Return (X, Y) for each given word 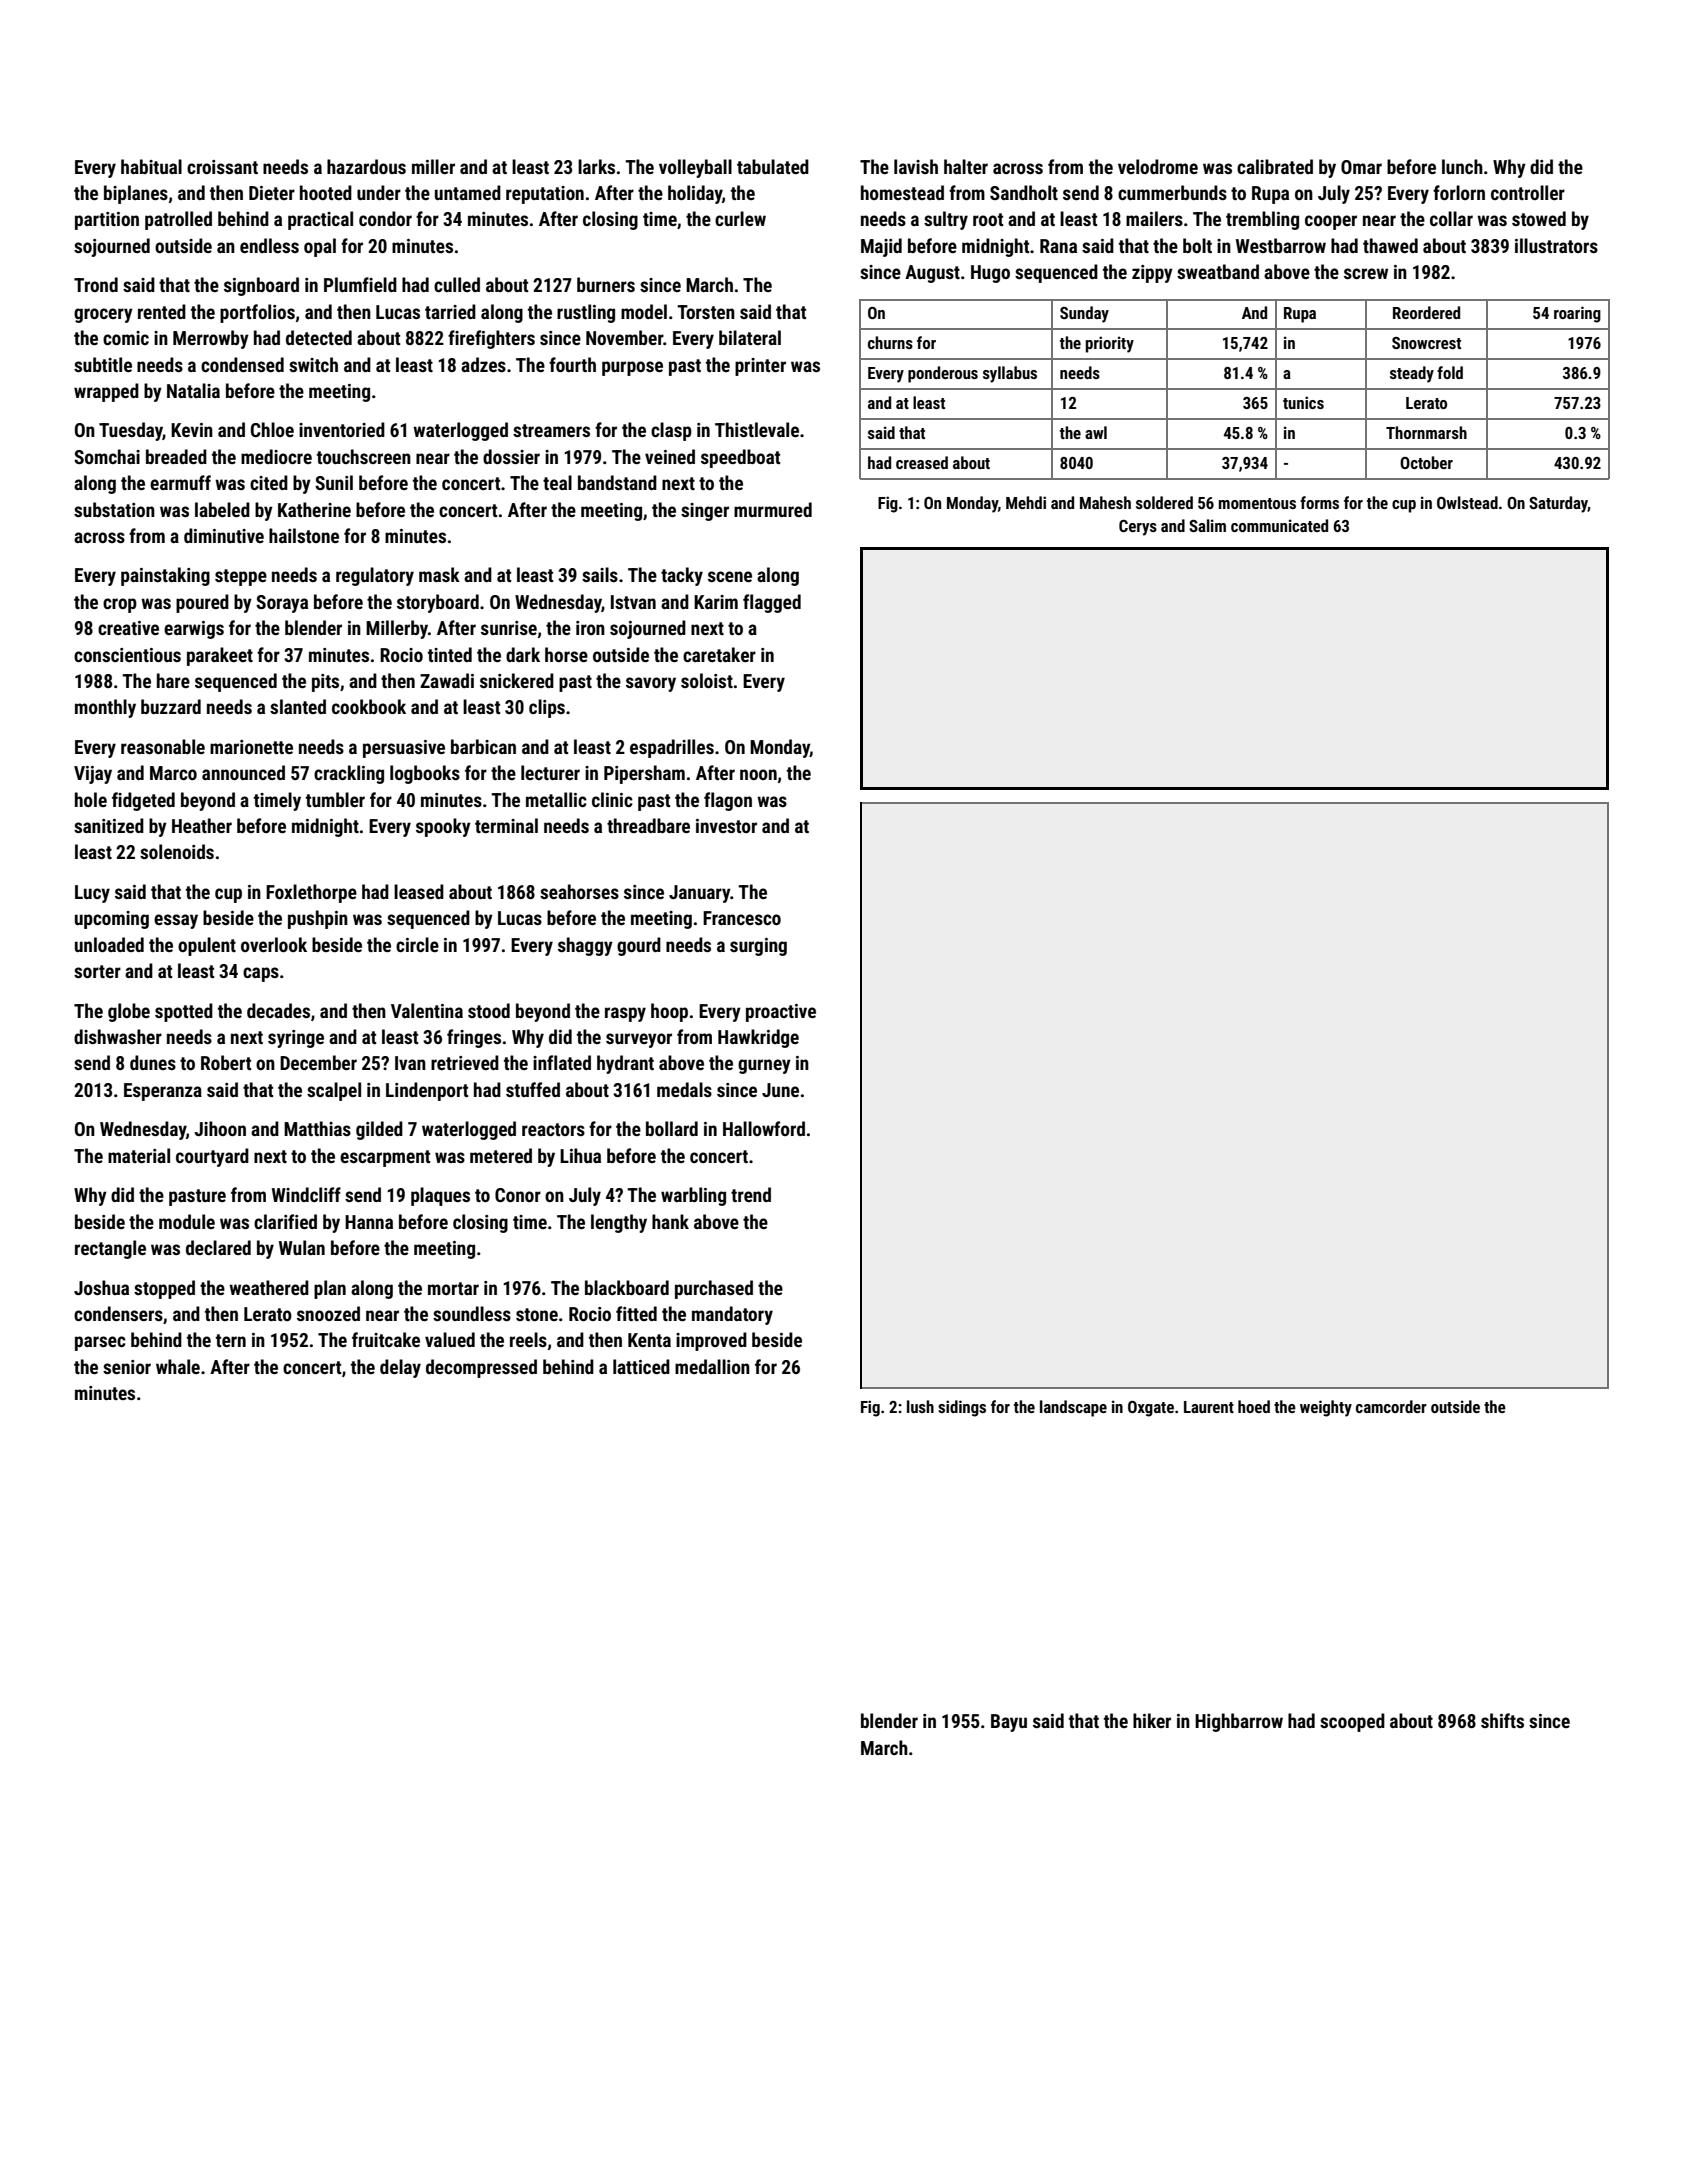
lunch (1462, 166)
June (780, 1090)
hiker (1152, 1720)
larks (596, 166)
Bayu (1009, 1723)
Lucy (92, 894)
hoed (1254, 1406)
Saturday (1558, 504)
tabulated (773, 166)
